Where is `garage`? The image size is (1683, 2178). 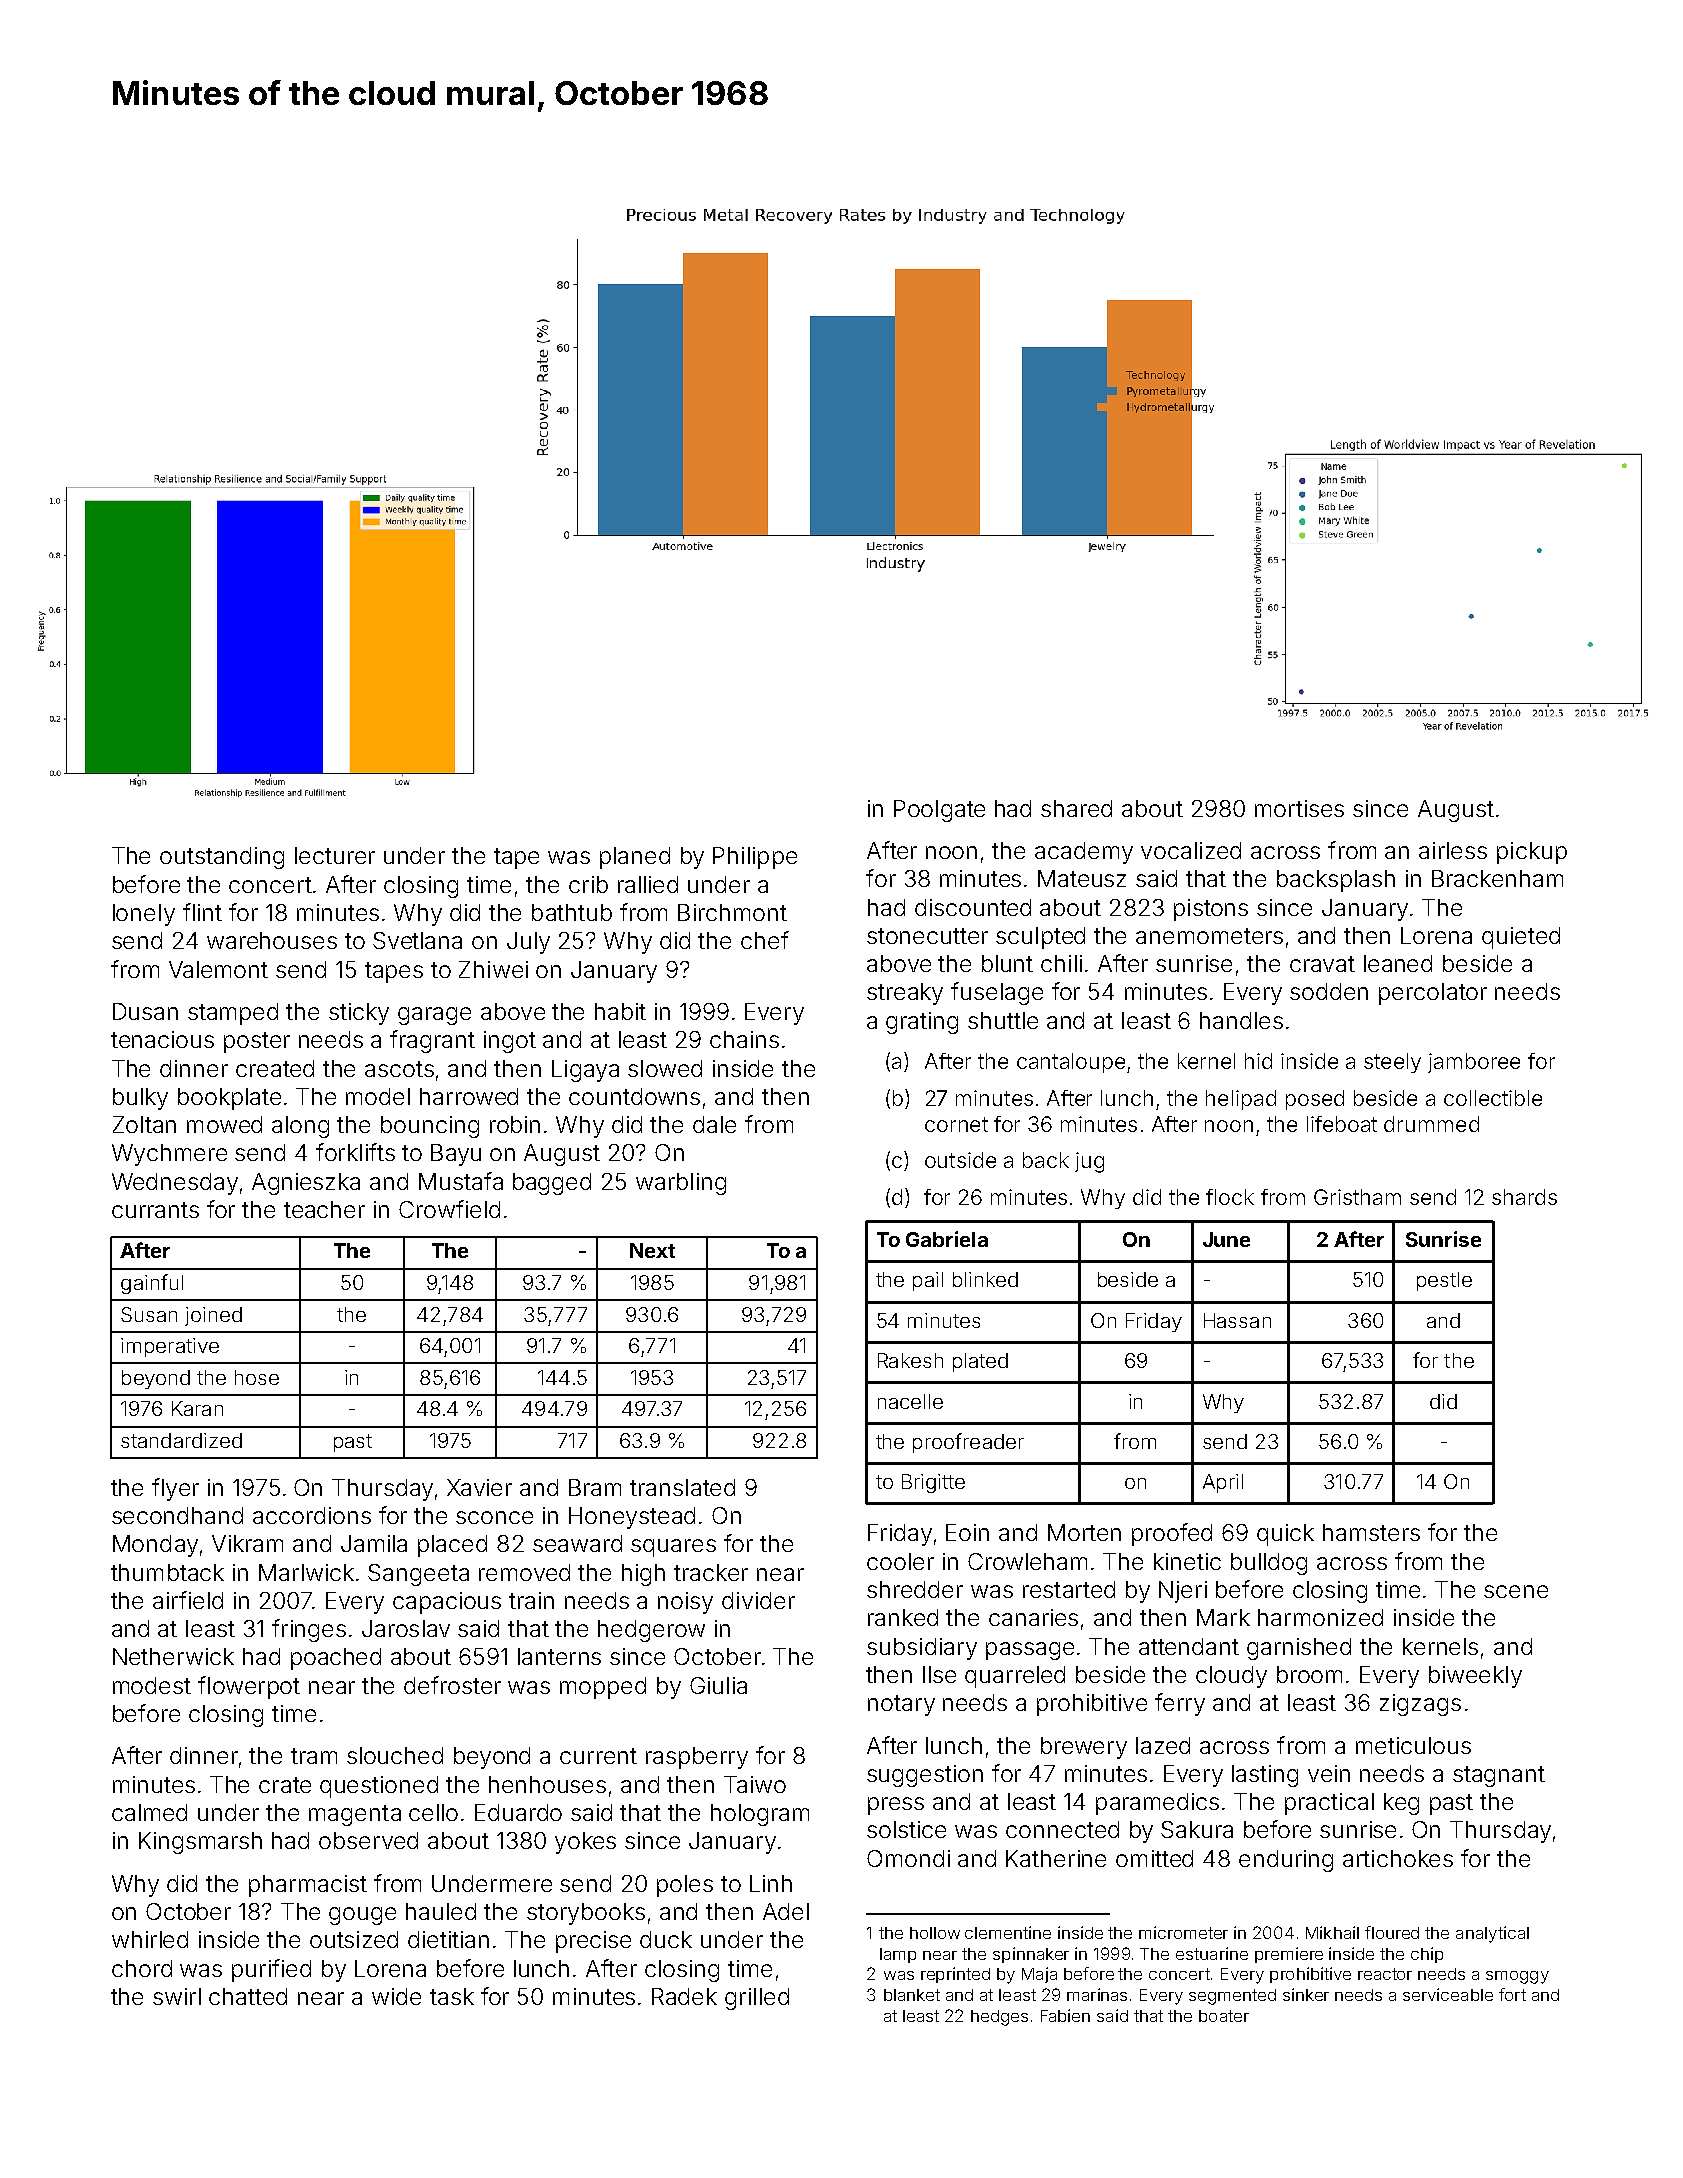
garage is located at coordinates (434, 1016).
